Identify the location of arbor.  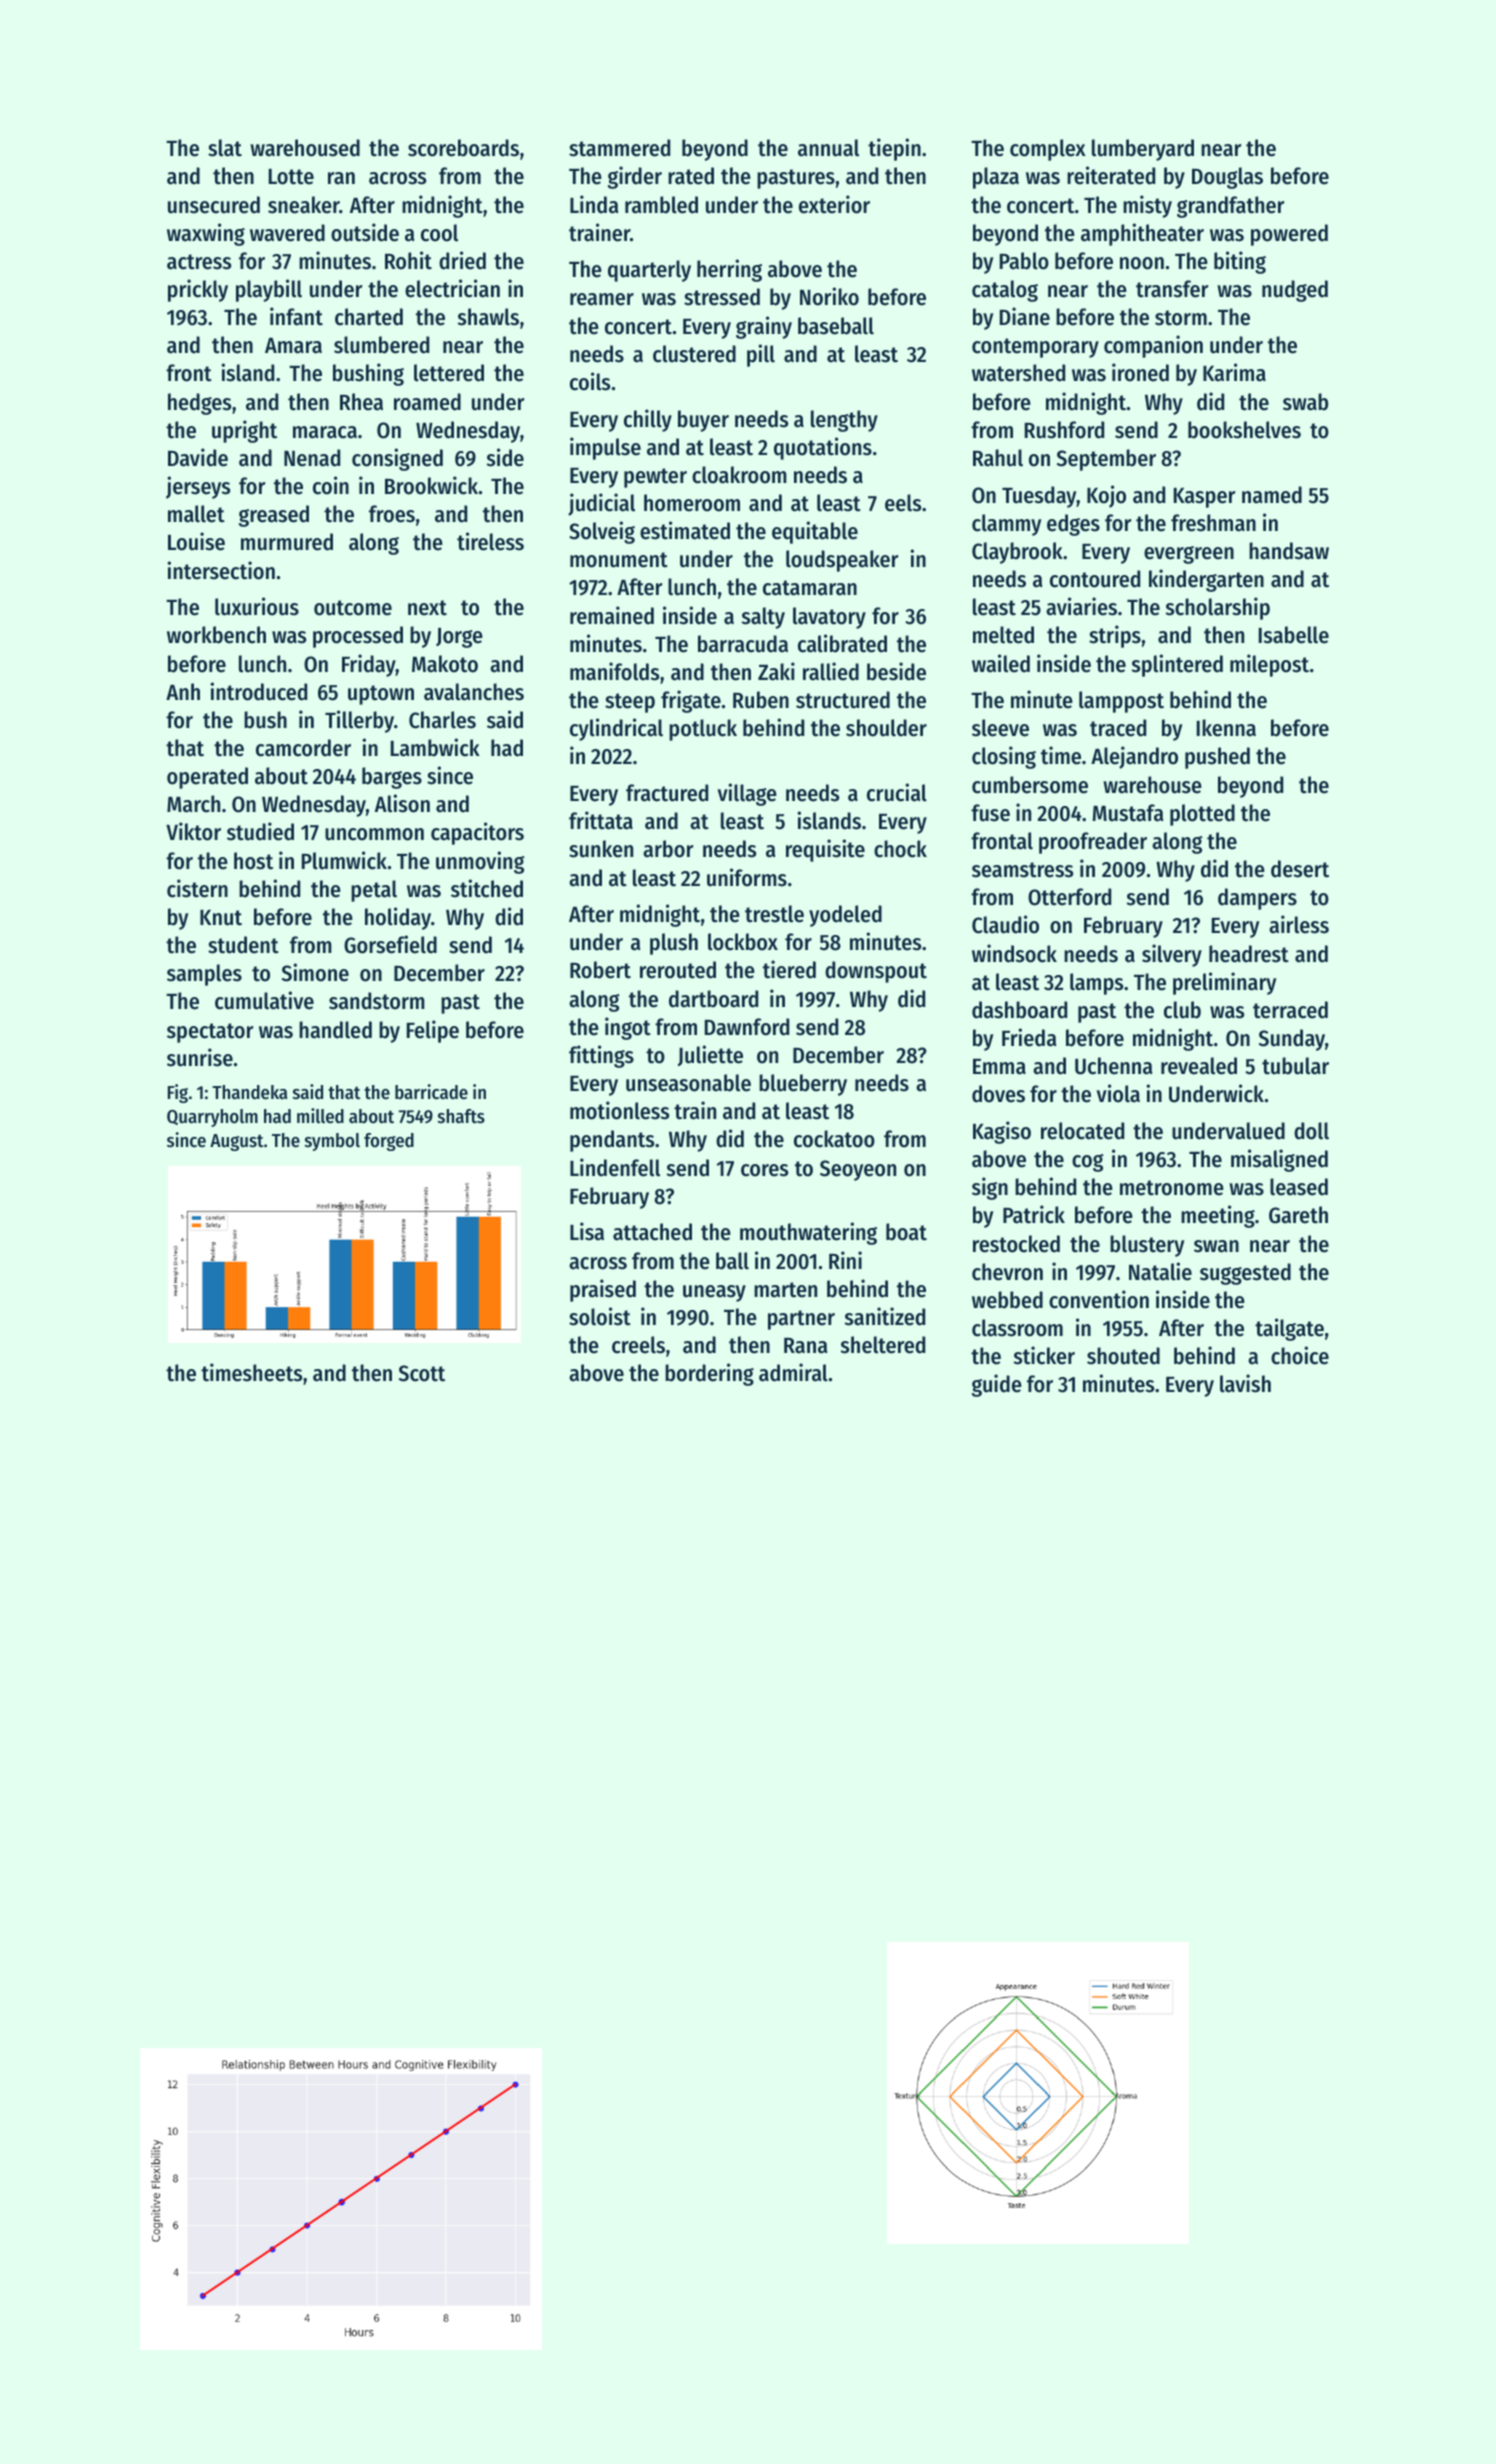
(668, 849).
